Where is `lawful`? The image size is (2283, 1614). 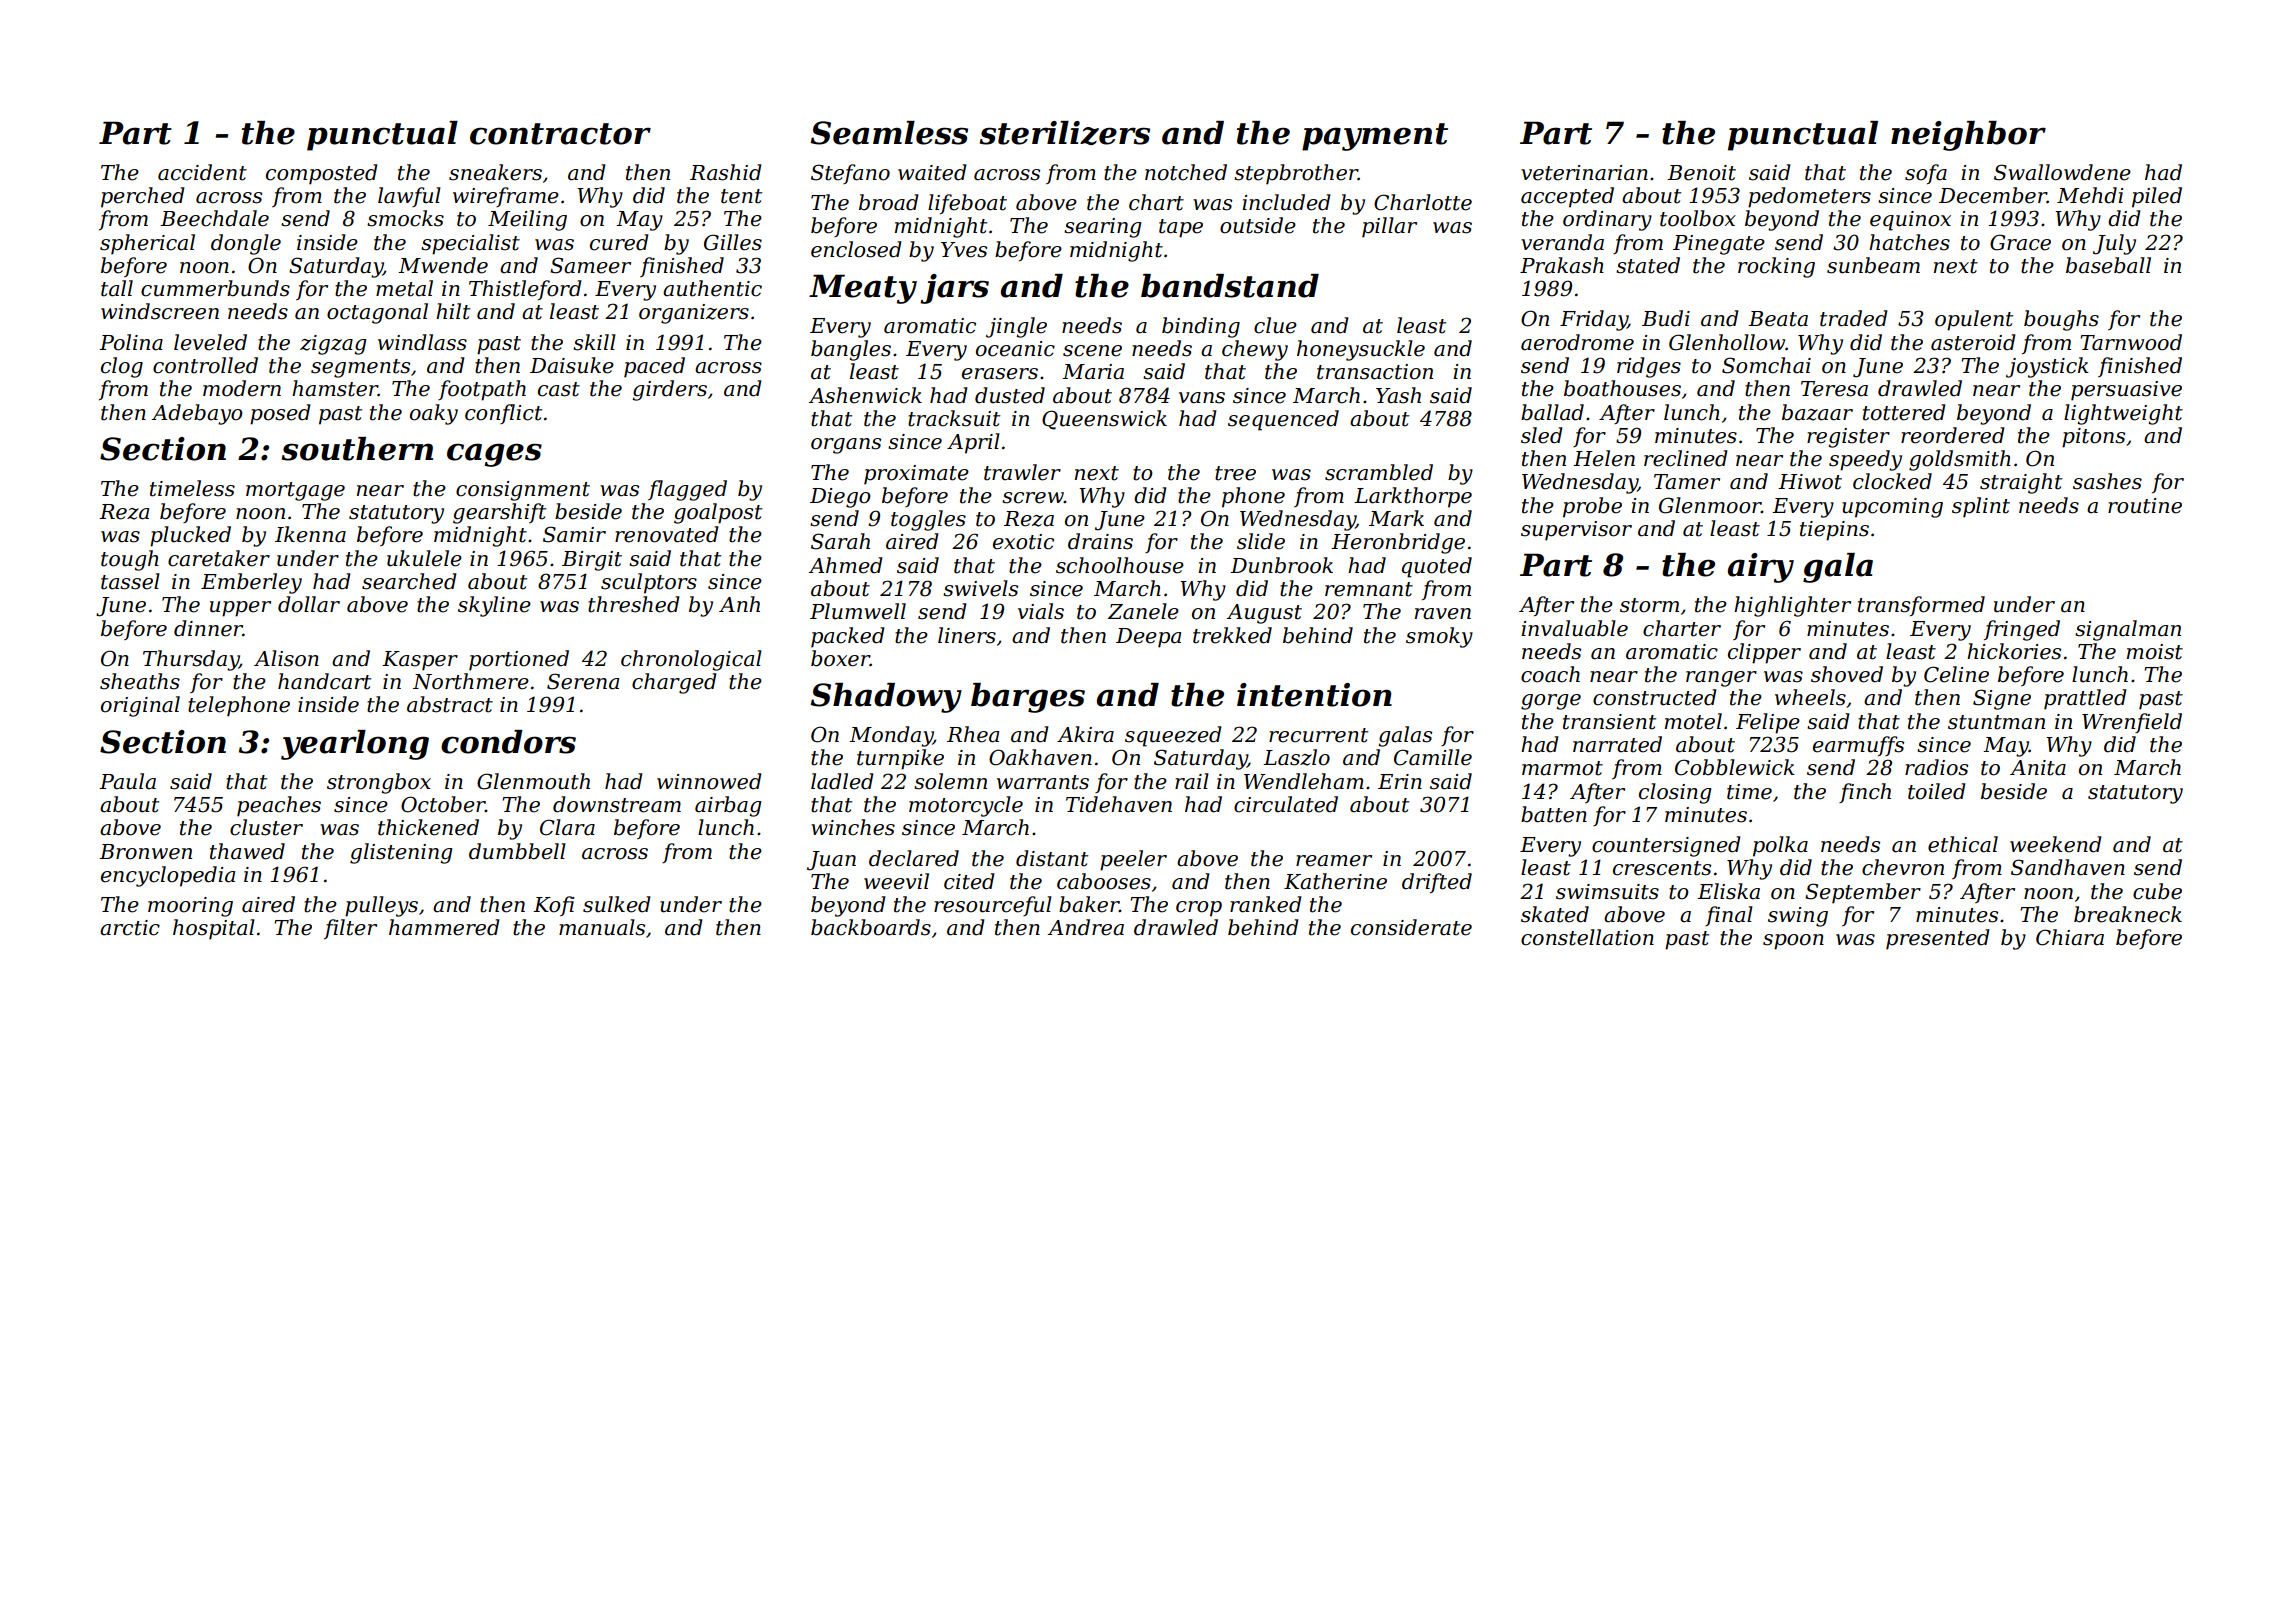 lawful is located at coordinates (409, 197).
